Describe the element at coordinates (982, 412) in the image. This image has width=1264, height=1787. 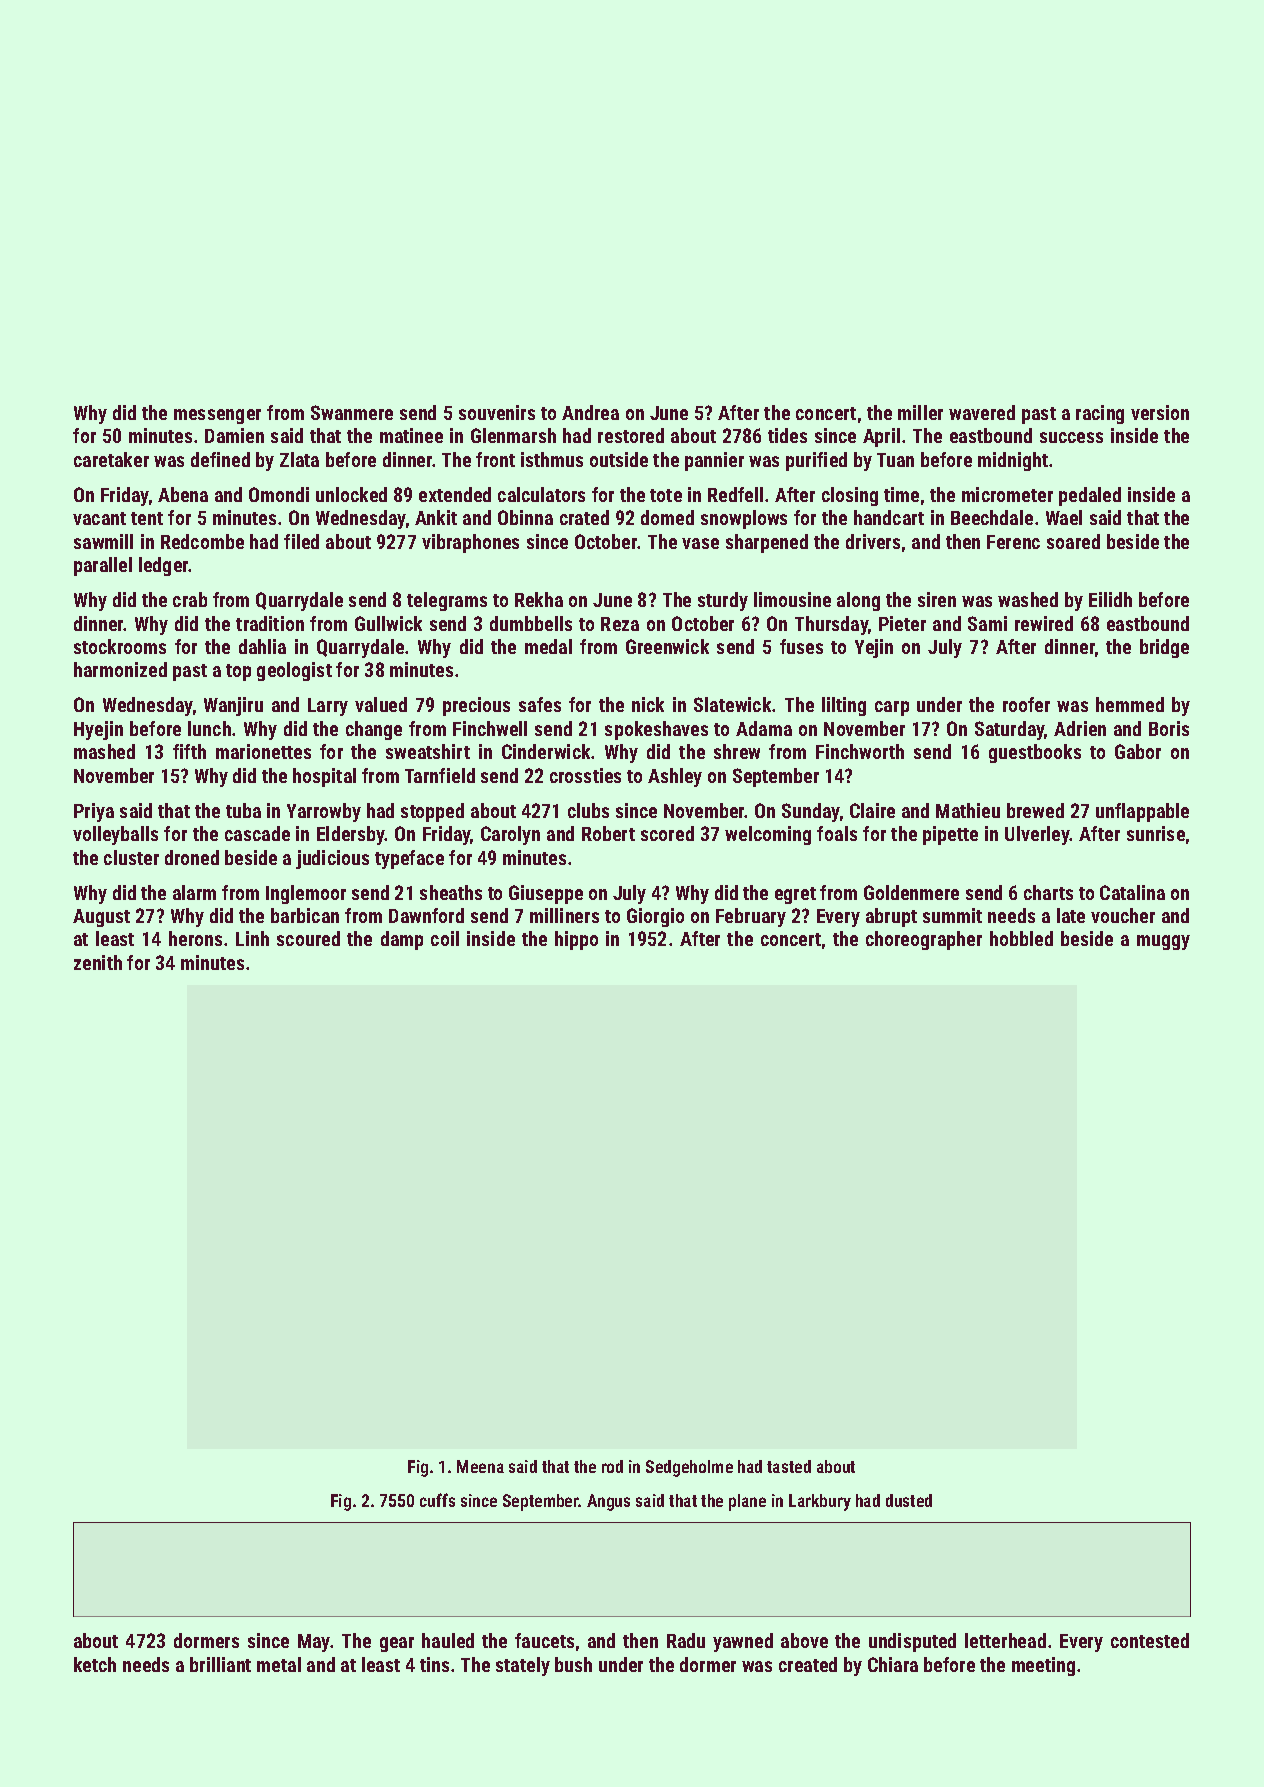
I see `wavered` at that location.
